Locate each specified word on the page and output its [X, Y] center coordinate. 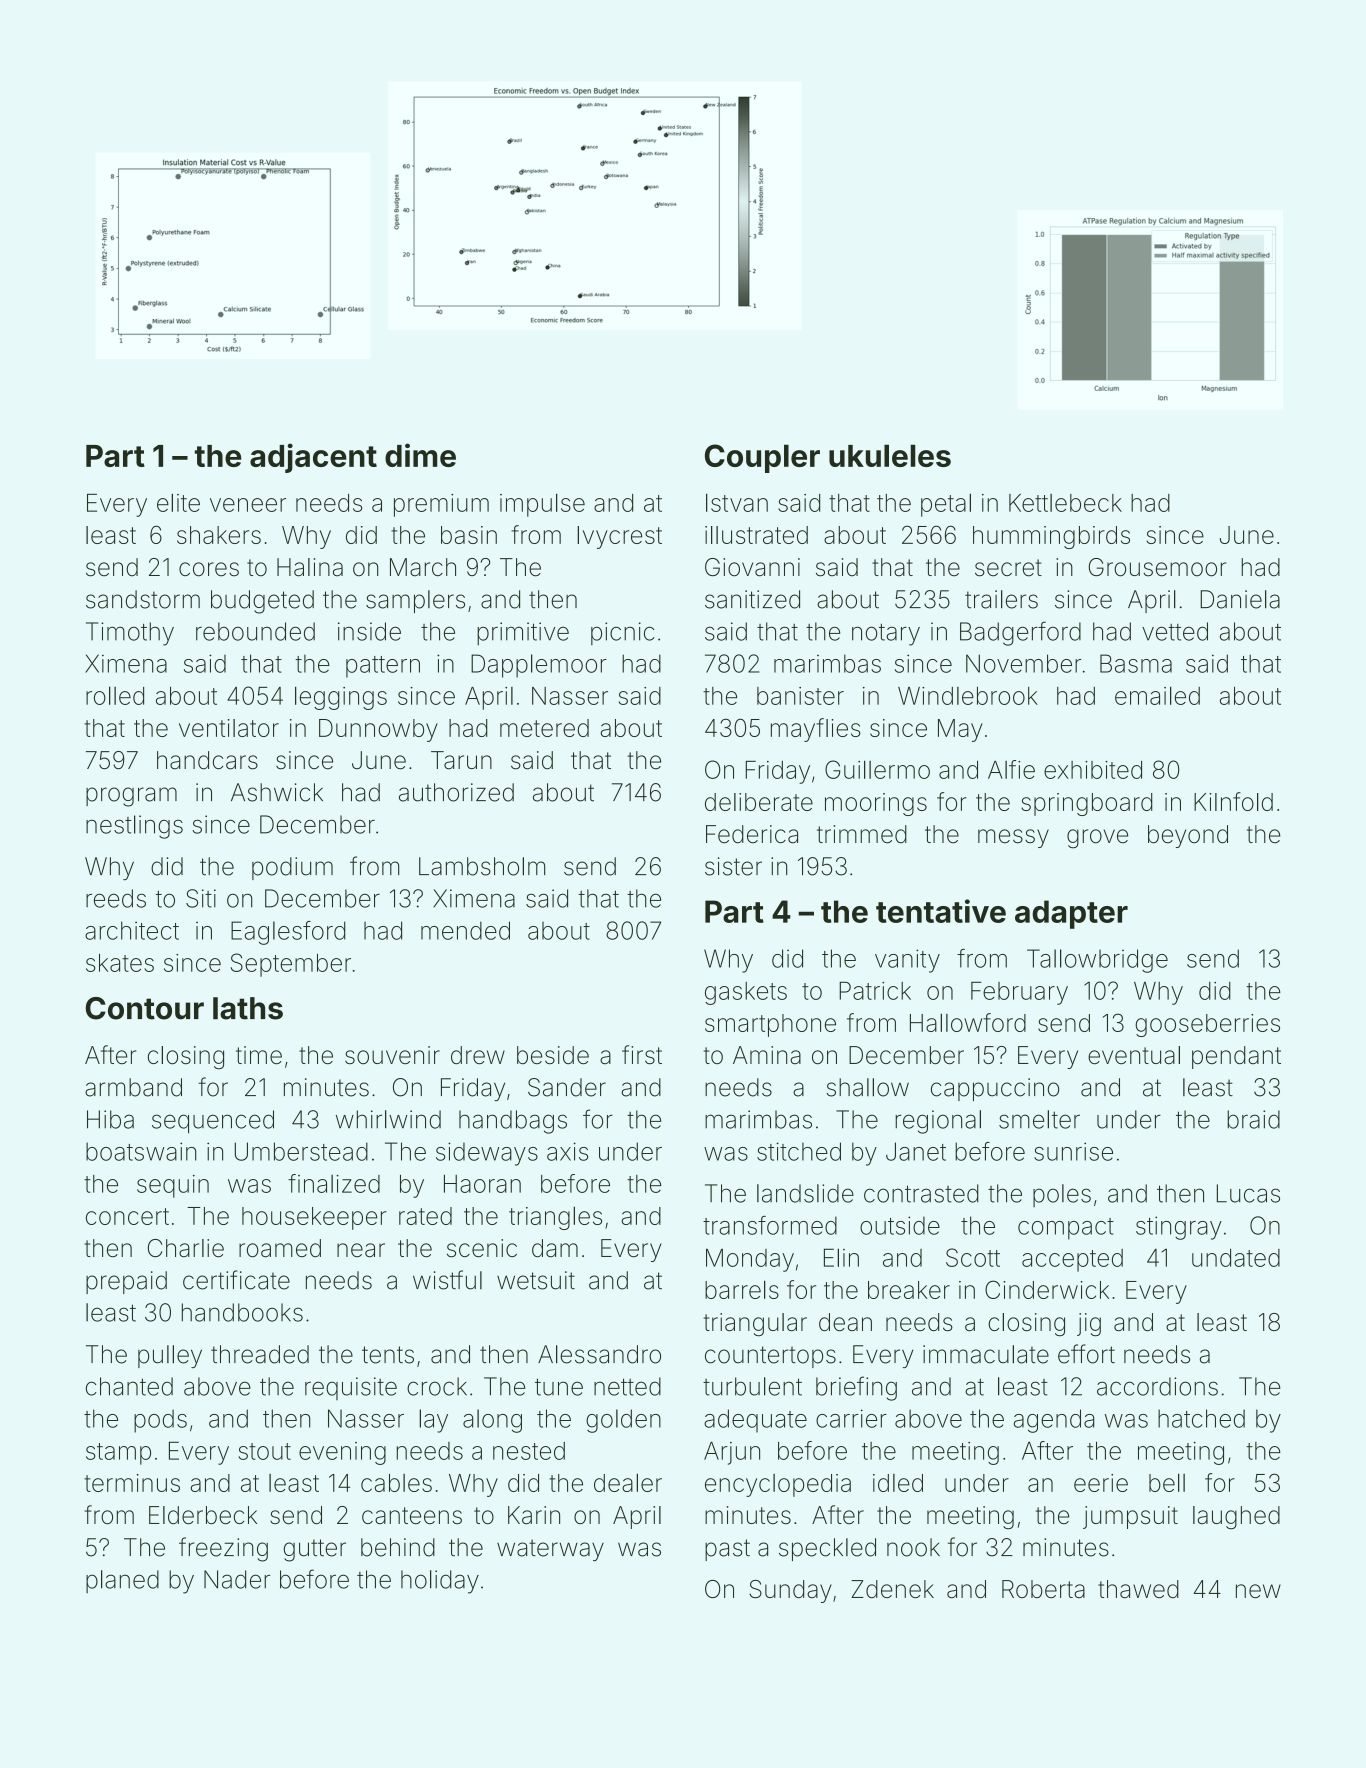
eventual [1134, 1055]
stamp [118, 1454]
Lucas [1248, 1193]
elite [178, 502]
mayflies [816, 730]
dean [845, 1322]
